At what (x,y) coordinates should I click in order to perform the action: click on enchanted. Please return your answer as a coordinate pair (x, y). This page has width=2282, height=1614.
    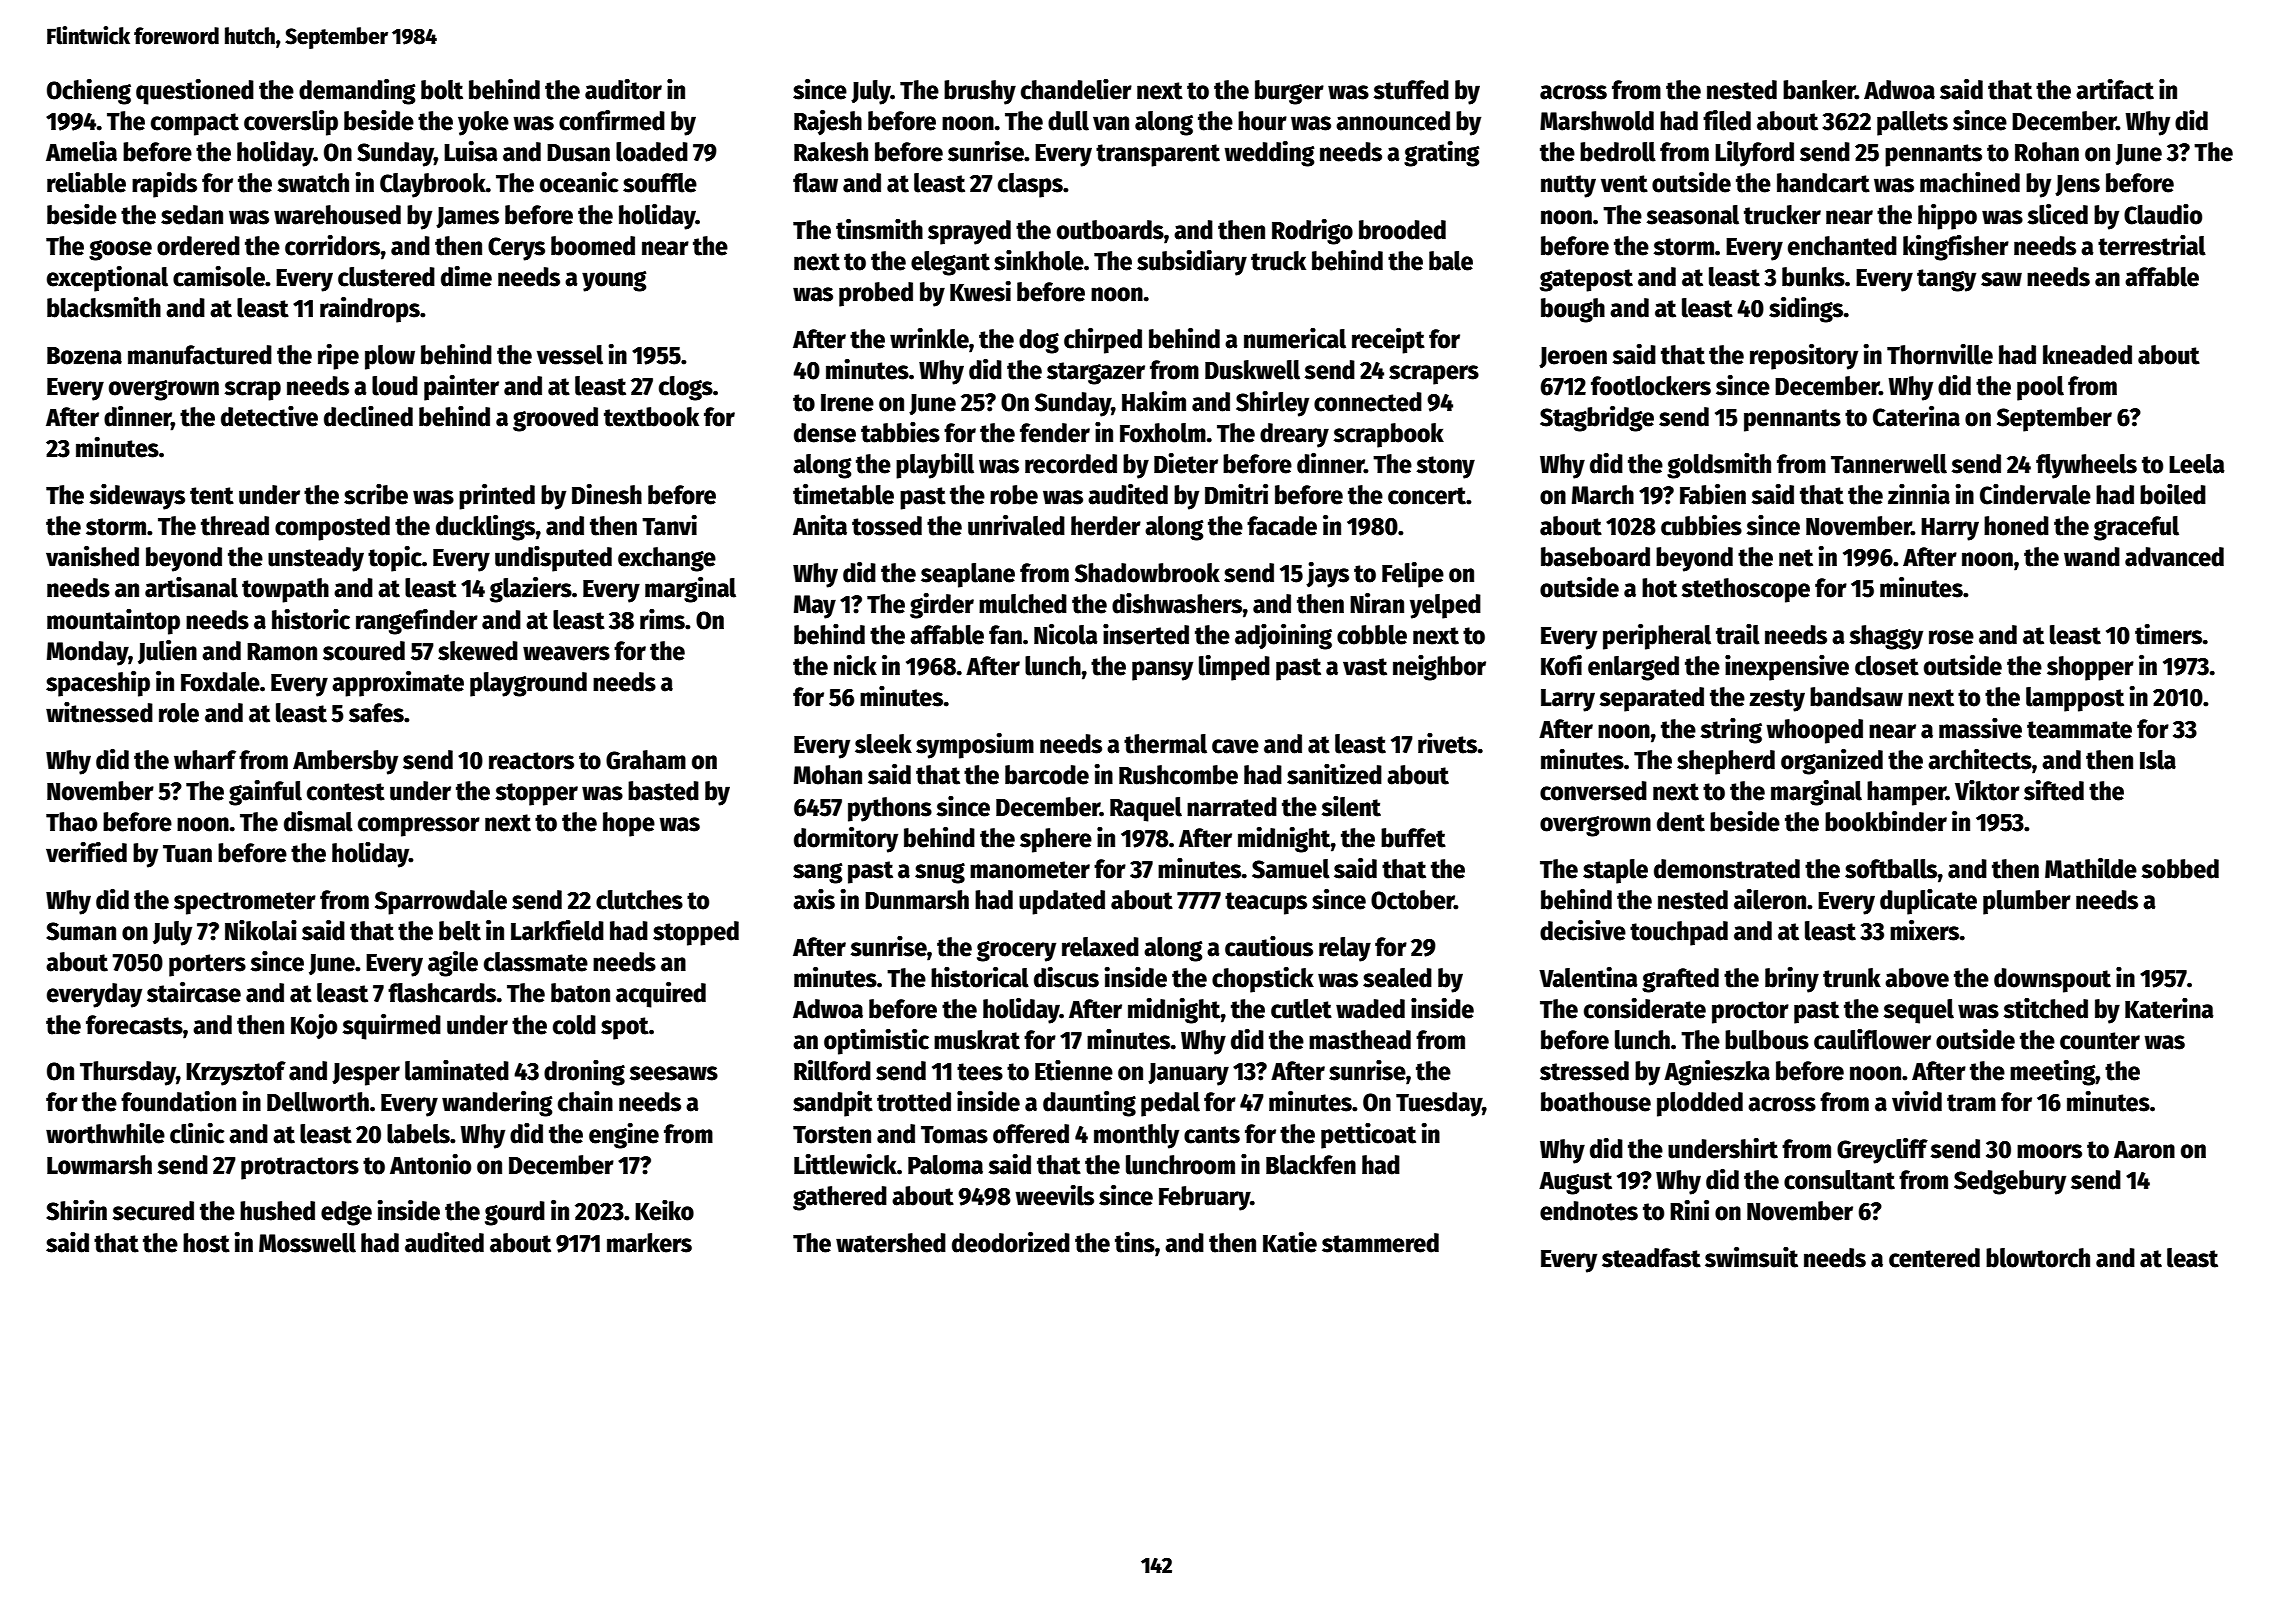
    Looking at the image, I should click on (1842, 246).
